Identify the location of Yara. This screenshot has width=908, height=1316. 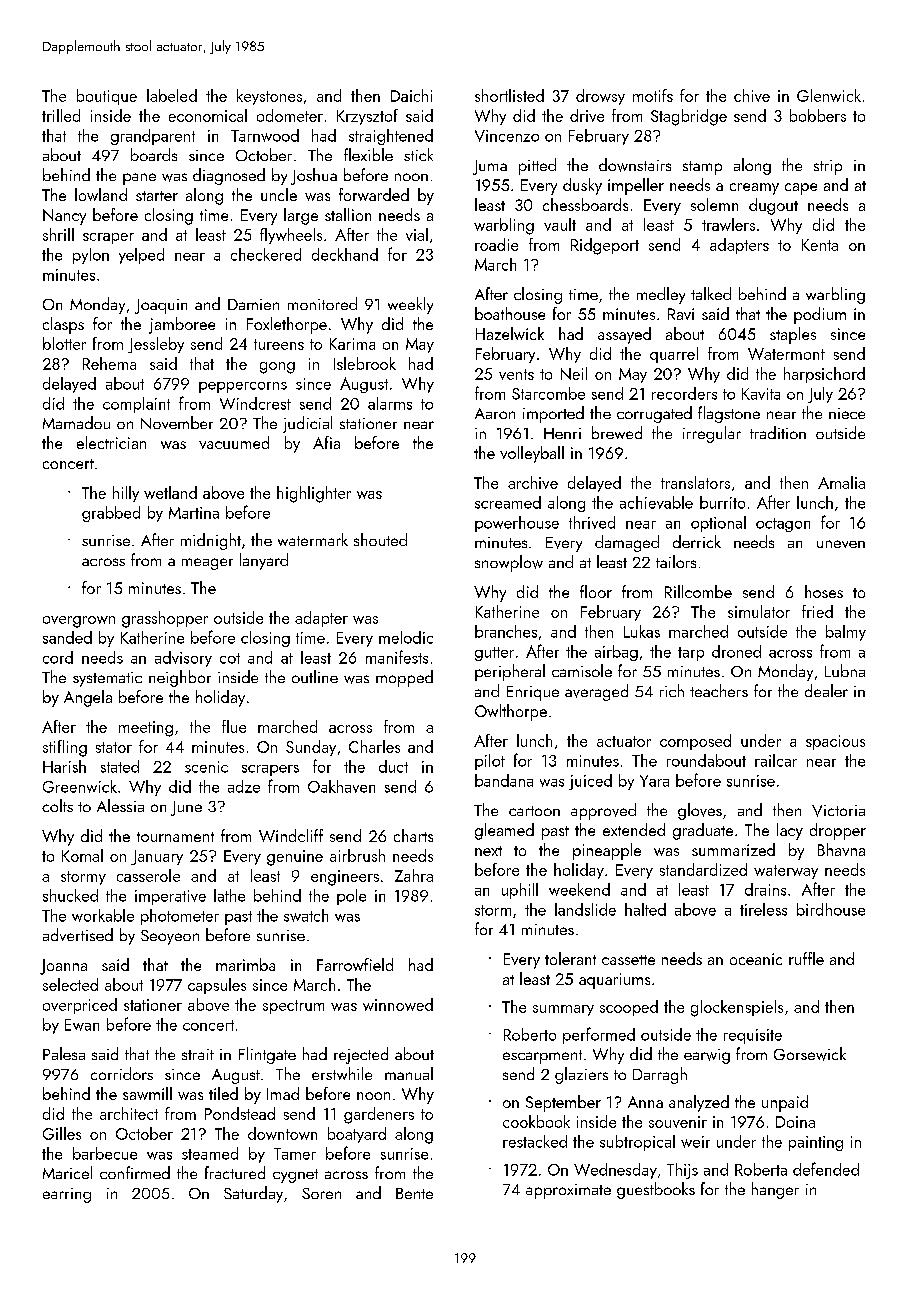
(654, 781).
